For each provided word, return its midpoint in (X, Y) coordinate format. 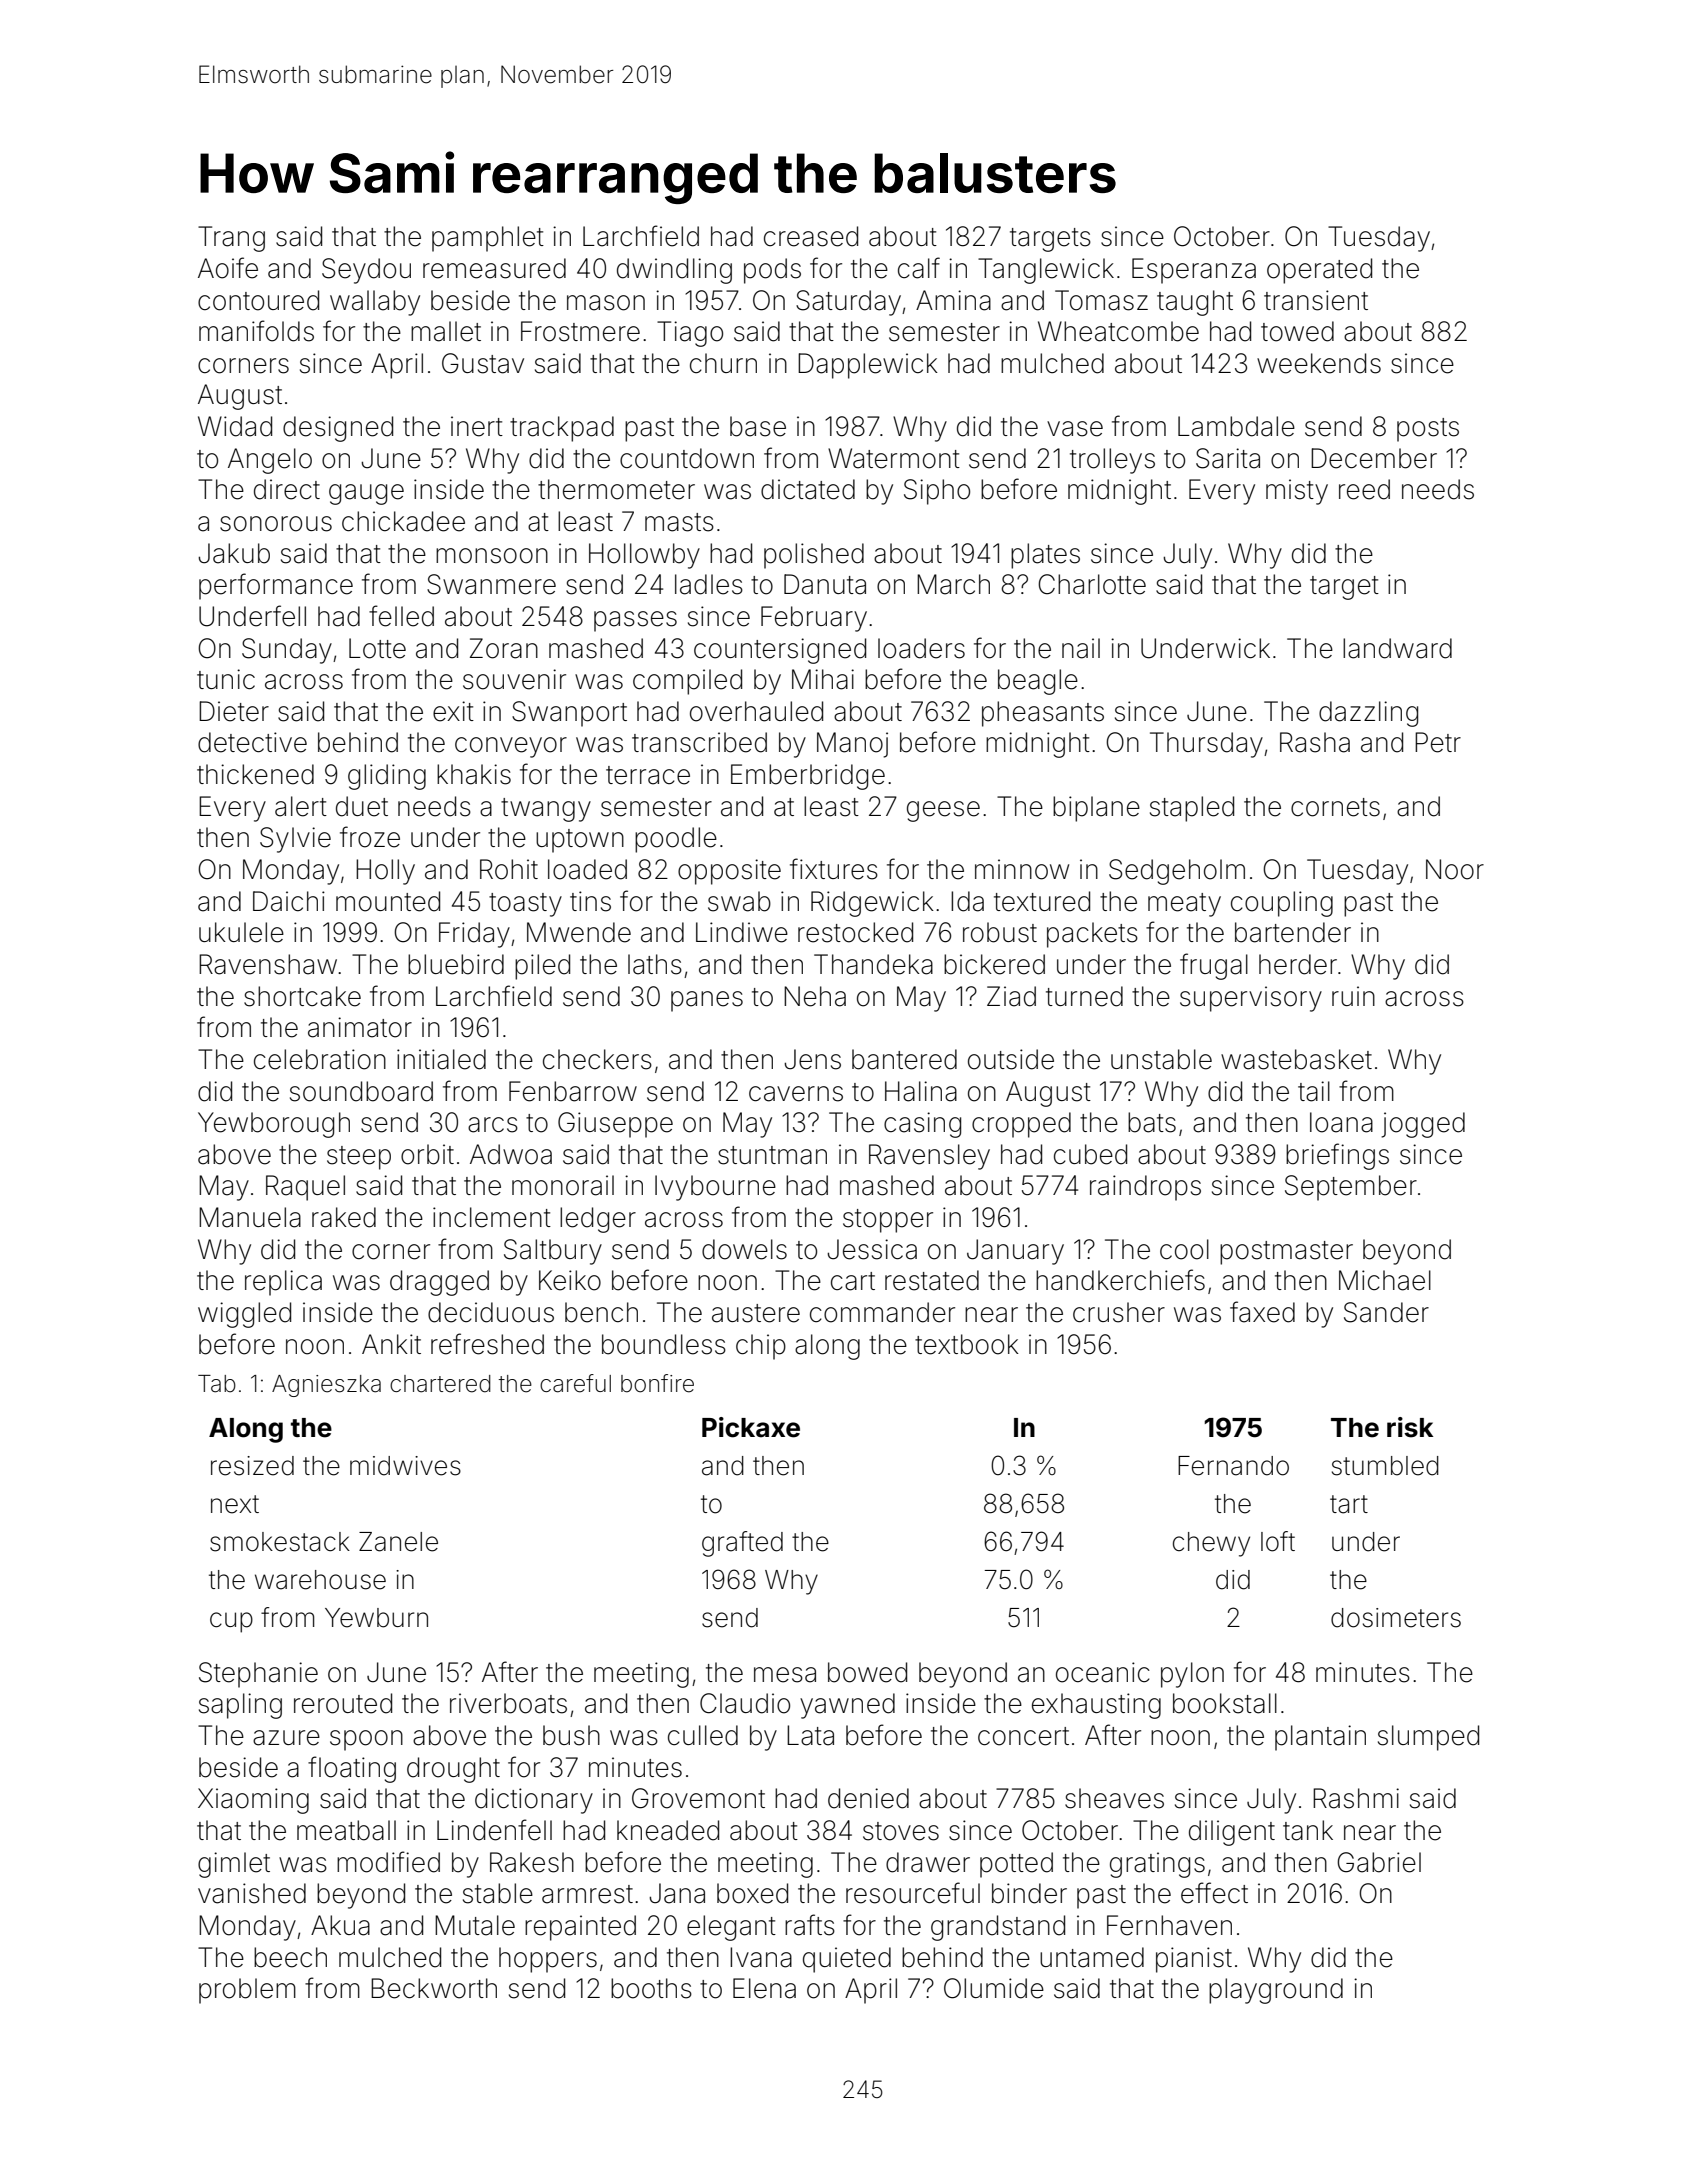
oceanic (1103, 1672)
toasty (525, 905)
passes (635, 621)
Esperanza (1194, 271)
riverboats (508, 1703)
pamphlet (488, 239)
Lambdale (1236, 426)
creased (811, 236)
